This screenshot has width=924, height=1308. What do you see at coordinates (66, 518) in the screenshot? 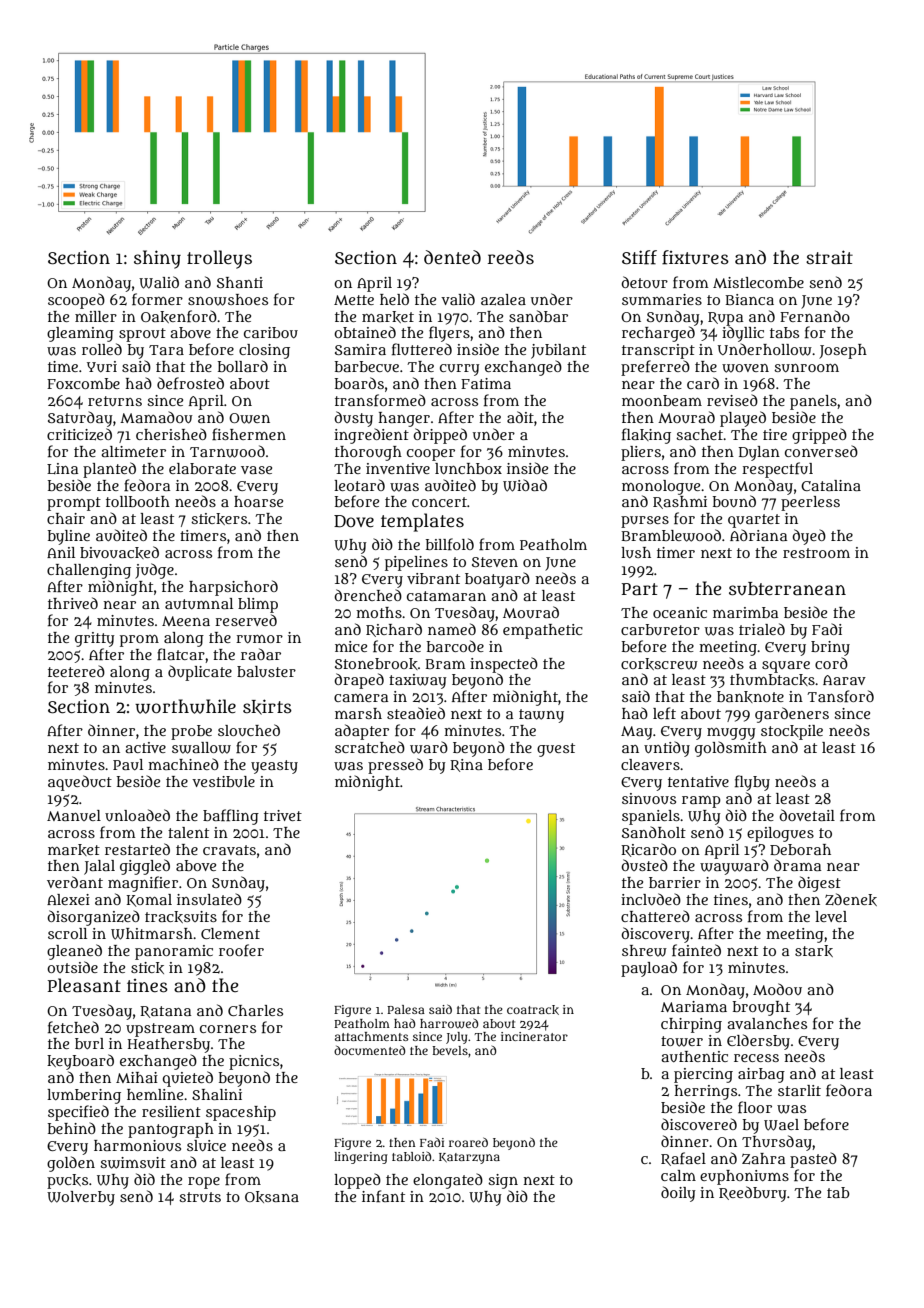
I see `chair` at bounding box center [66, 518].
